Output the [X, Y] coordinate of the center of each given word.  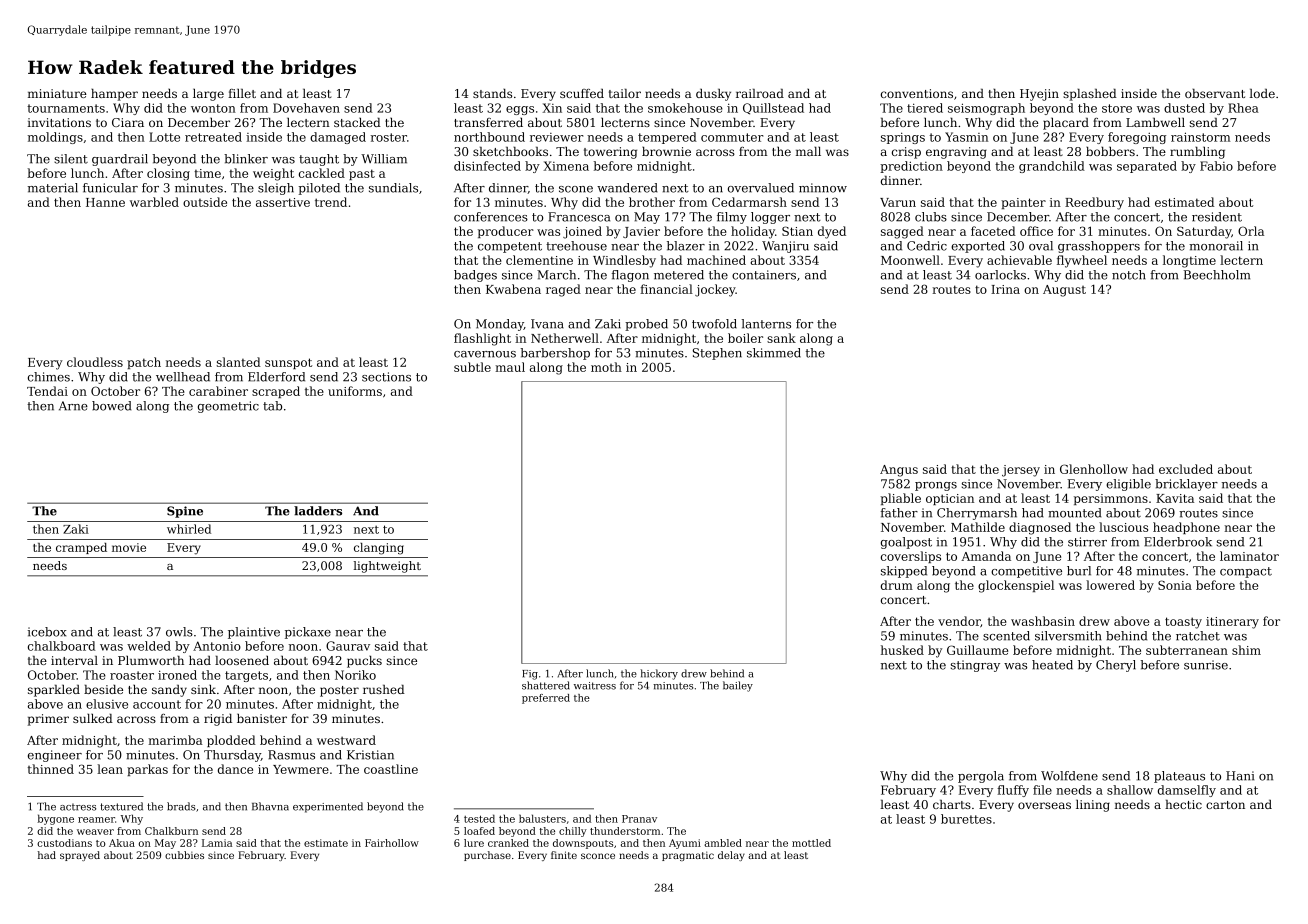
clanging [379, 549]
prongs [936, 486]
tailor [625, 93]
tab [272, 406]
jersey [1021, 471]
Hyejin [1039, 95]
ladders [318, 511]
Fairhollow [392, 843]
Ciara [128, 122]
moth [606, 367]
